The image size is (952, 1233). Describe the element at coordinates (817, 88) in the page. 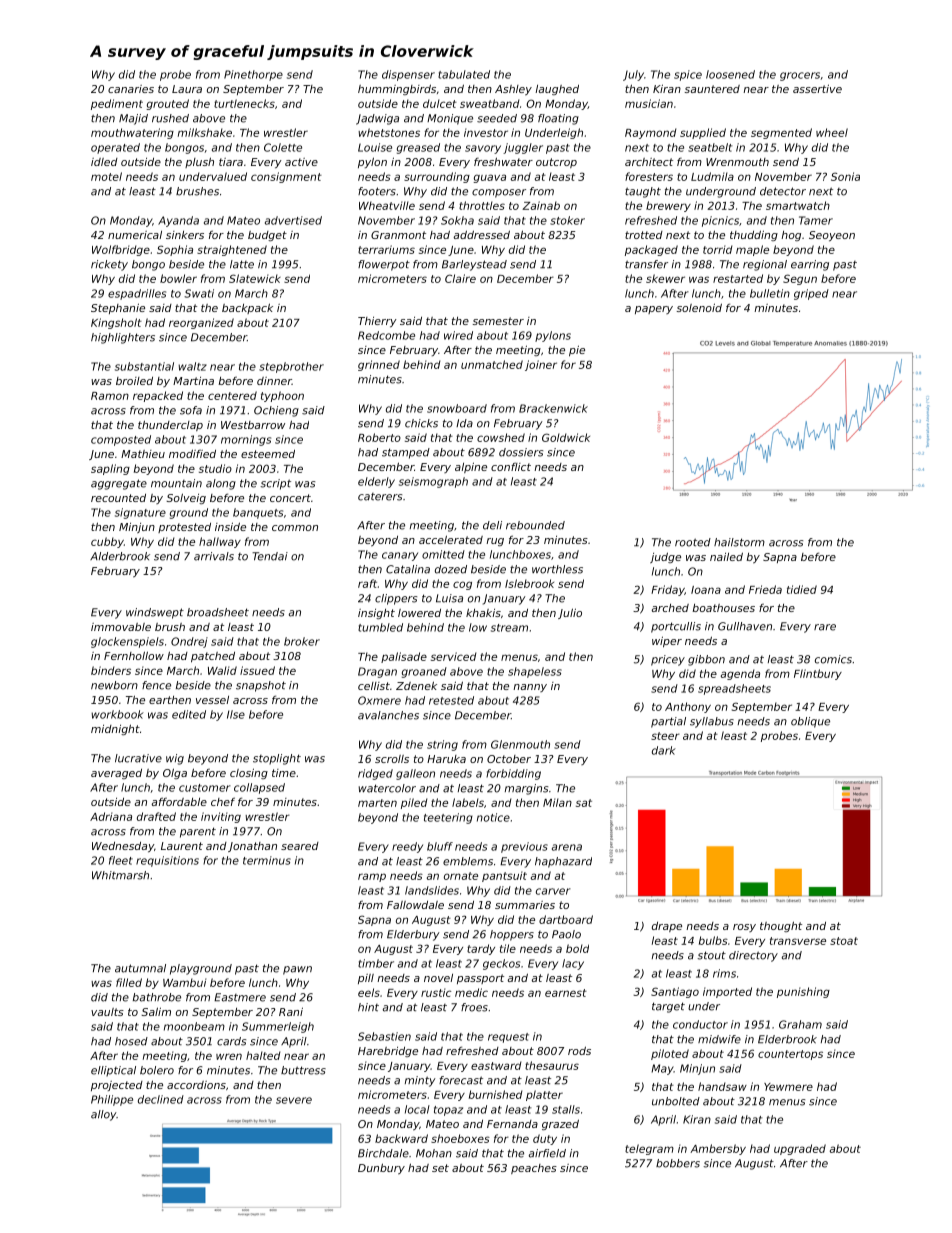

I see `assertive` at that location.
